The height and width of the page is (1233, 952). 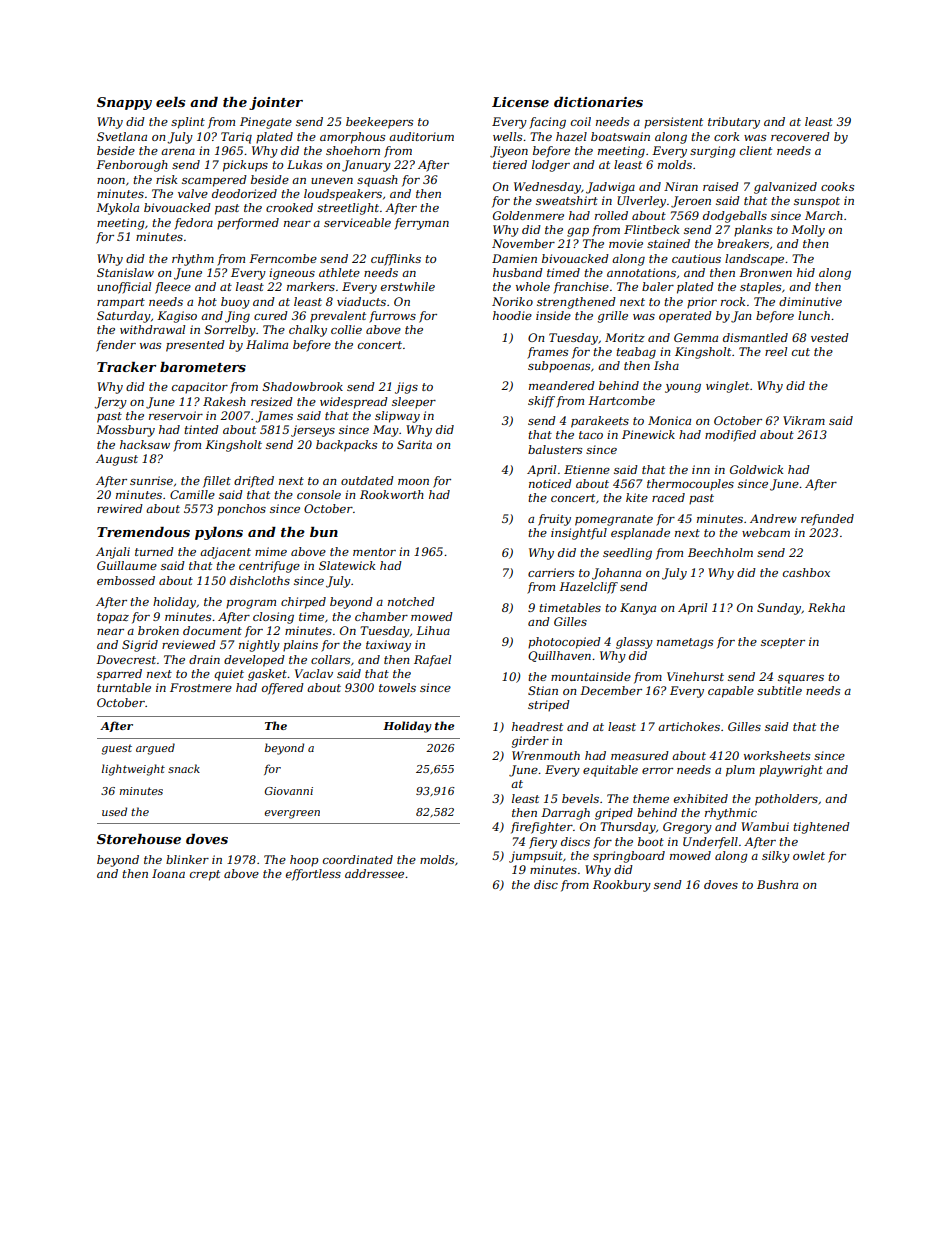 What do you see at coordinates (124, 687) in the page?
I see `turntable` at bounding box center [124, 687].
